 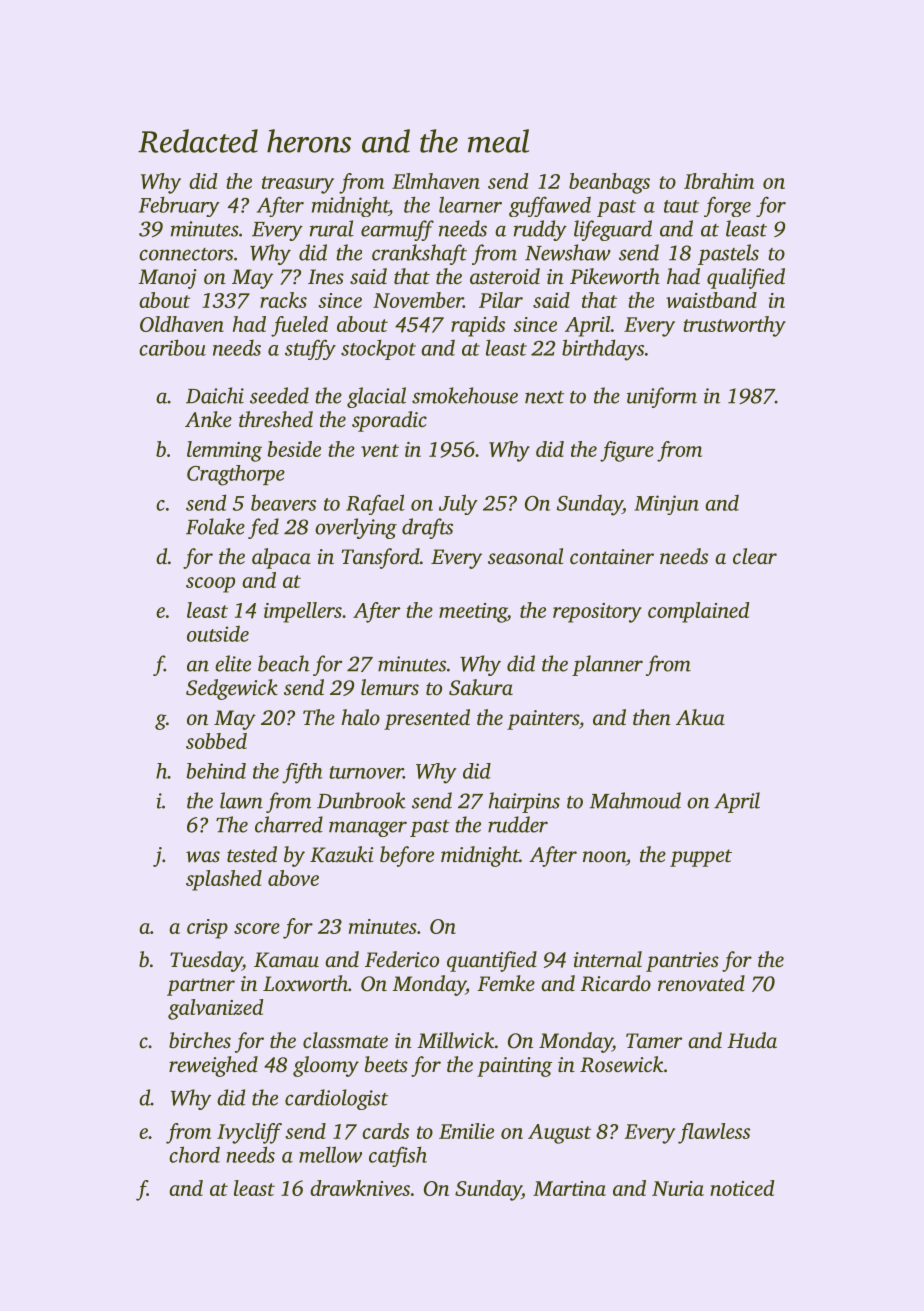 I want to click on ruddy, so click(x=540, y=230).
